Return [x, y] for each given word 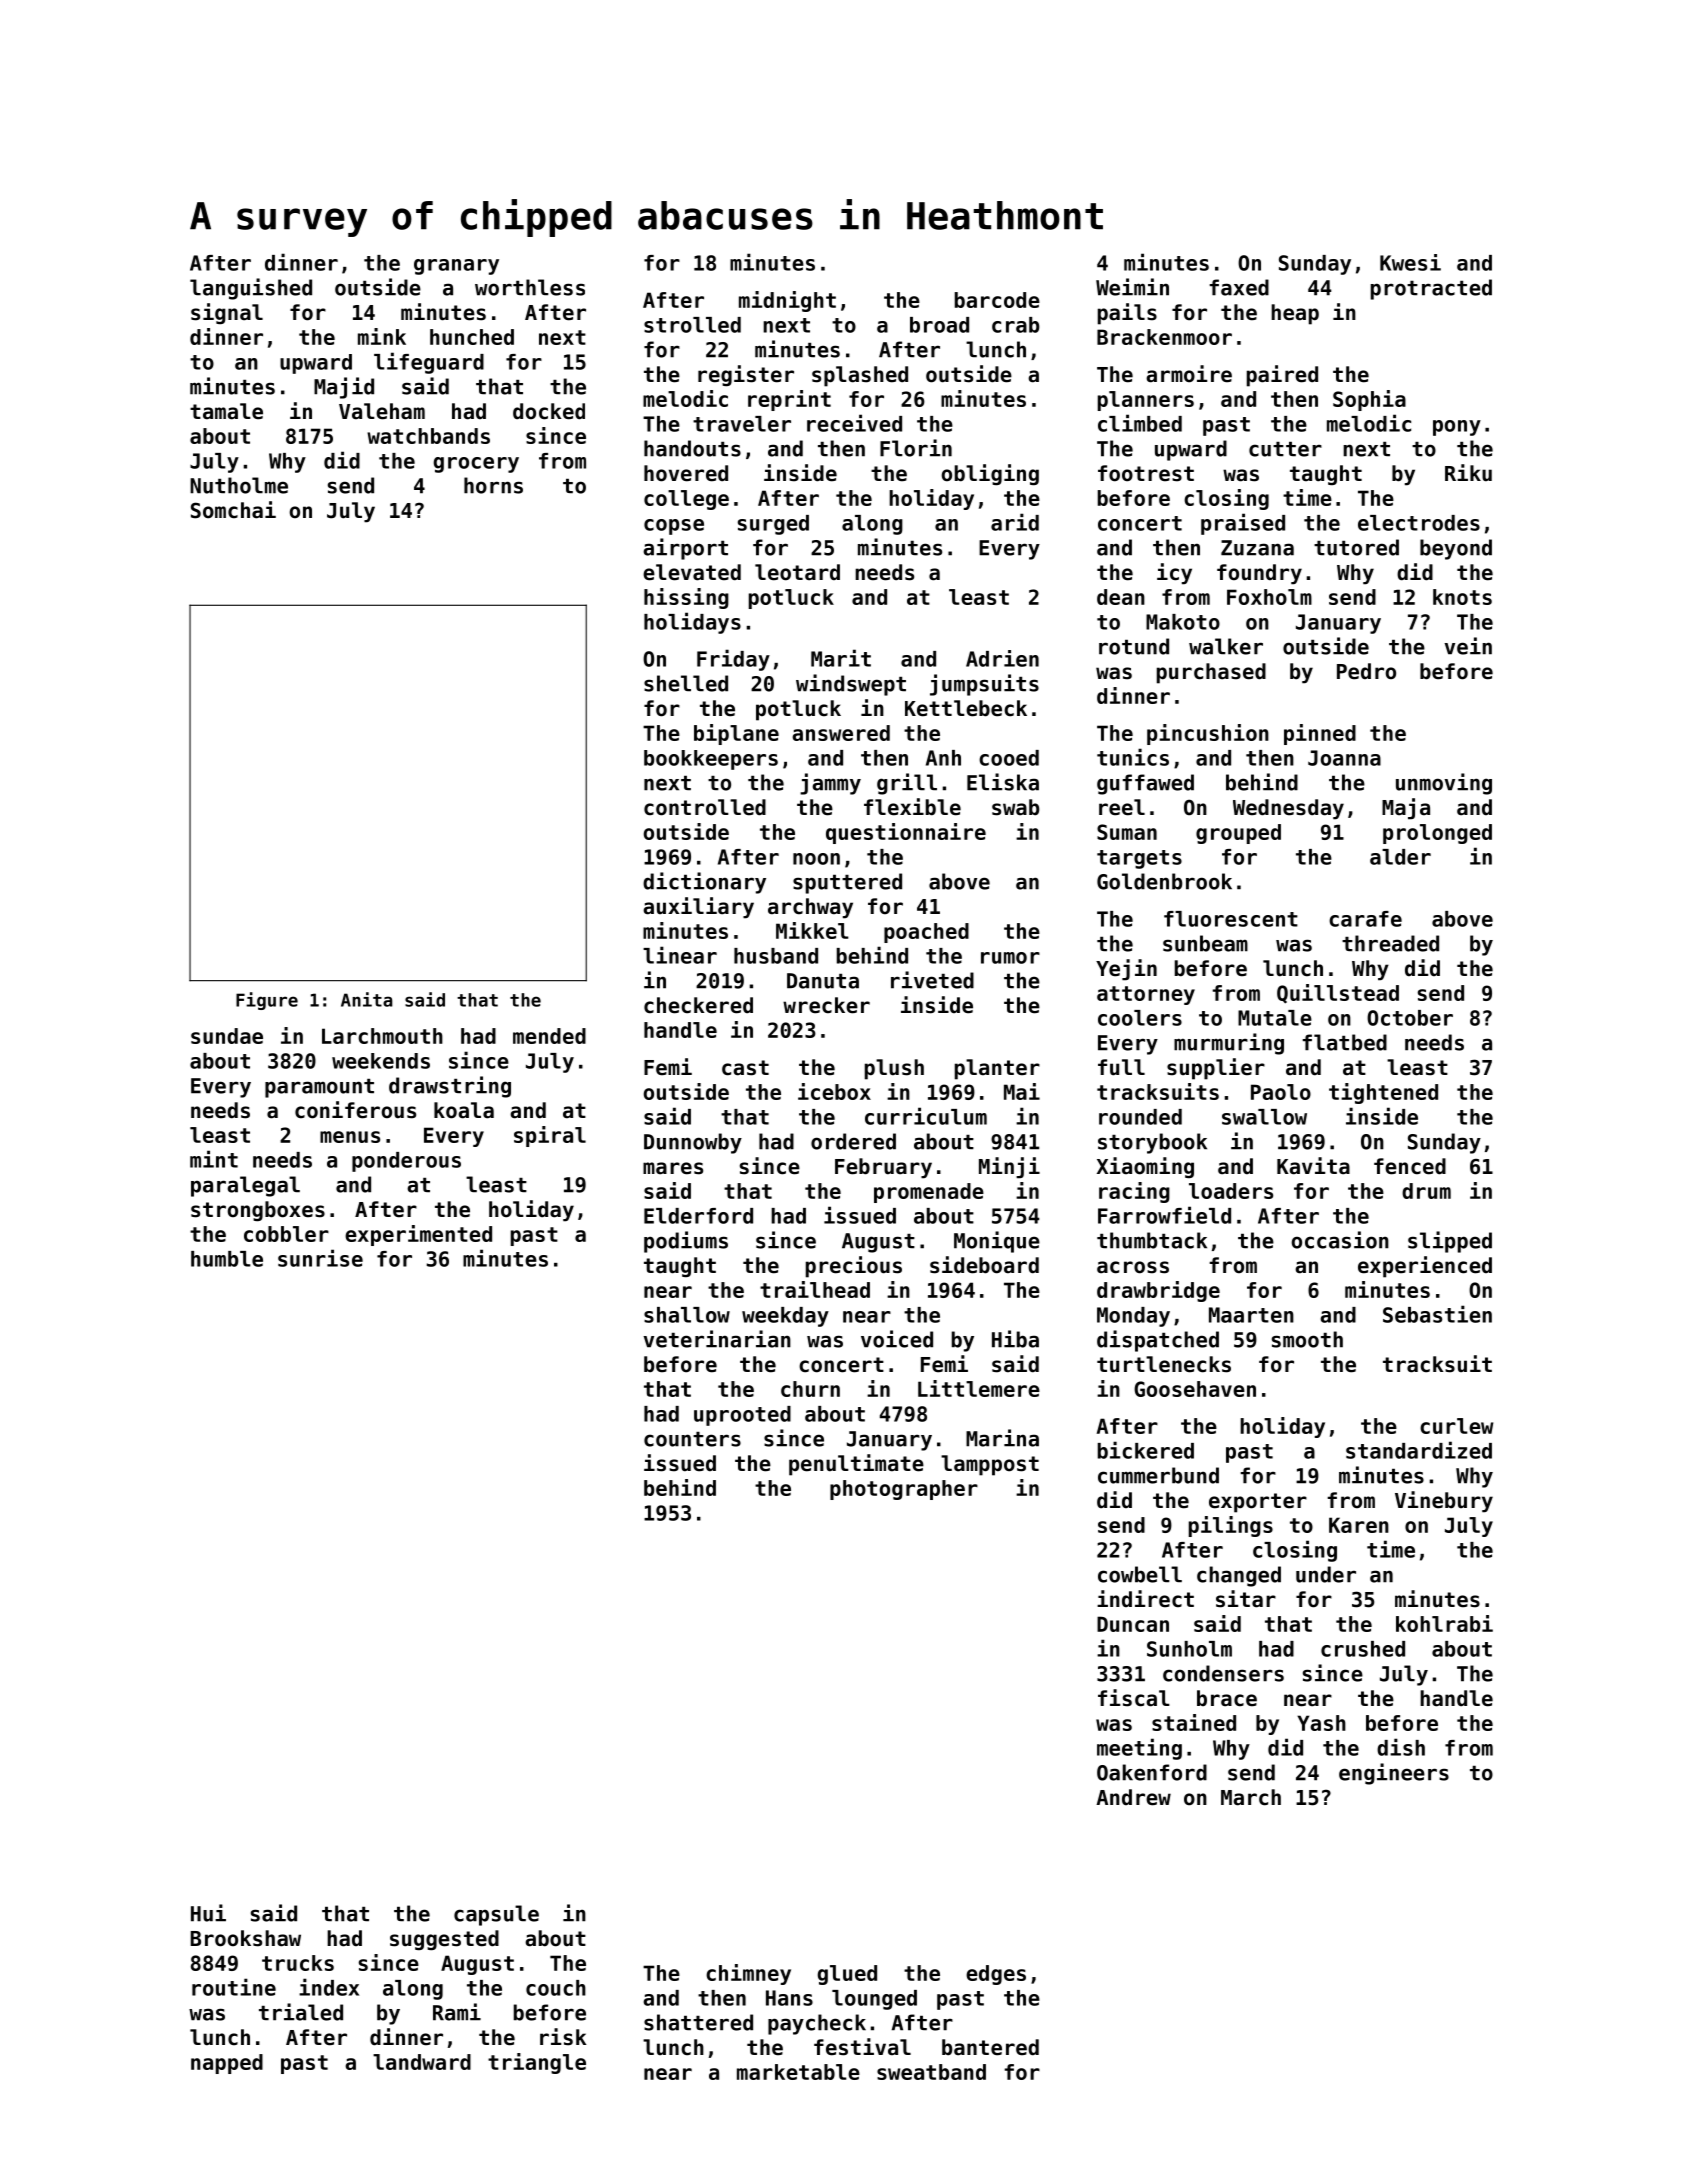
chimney [748, 1974]
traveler [742, 424]
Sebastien [1437, 1314]
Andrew [1133, 1797]
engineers [1394, 1774]
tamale [226, 411]
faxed [1239, 287]
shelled [686, 683]
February [883, 1168]
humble [227, 1259]
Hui [208, 1913]
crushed [1363, 1649]
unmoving [1444, 784]
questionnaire [906, 833]
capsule [496, 1915]
